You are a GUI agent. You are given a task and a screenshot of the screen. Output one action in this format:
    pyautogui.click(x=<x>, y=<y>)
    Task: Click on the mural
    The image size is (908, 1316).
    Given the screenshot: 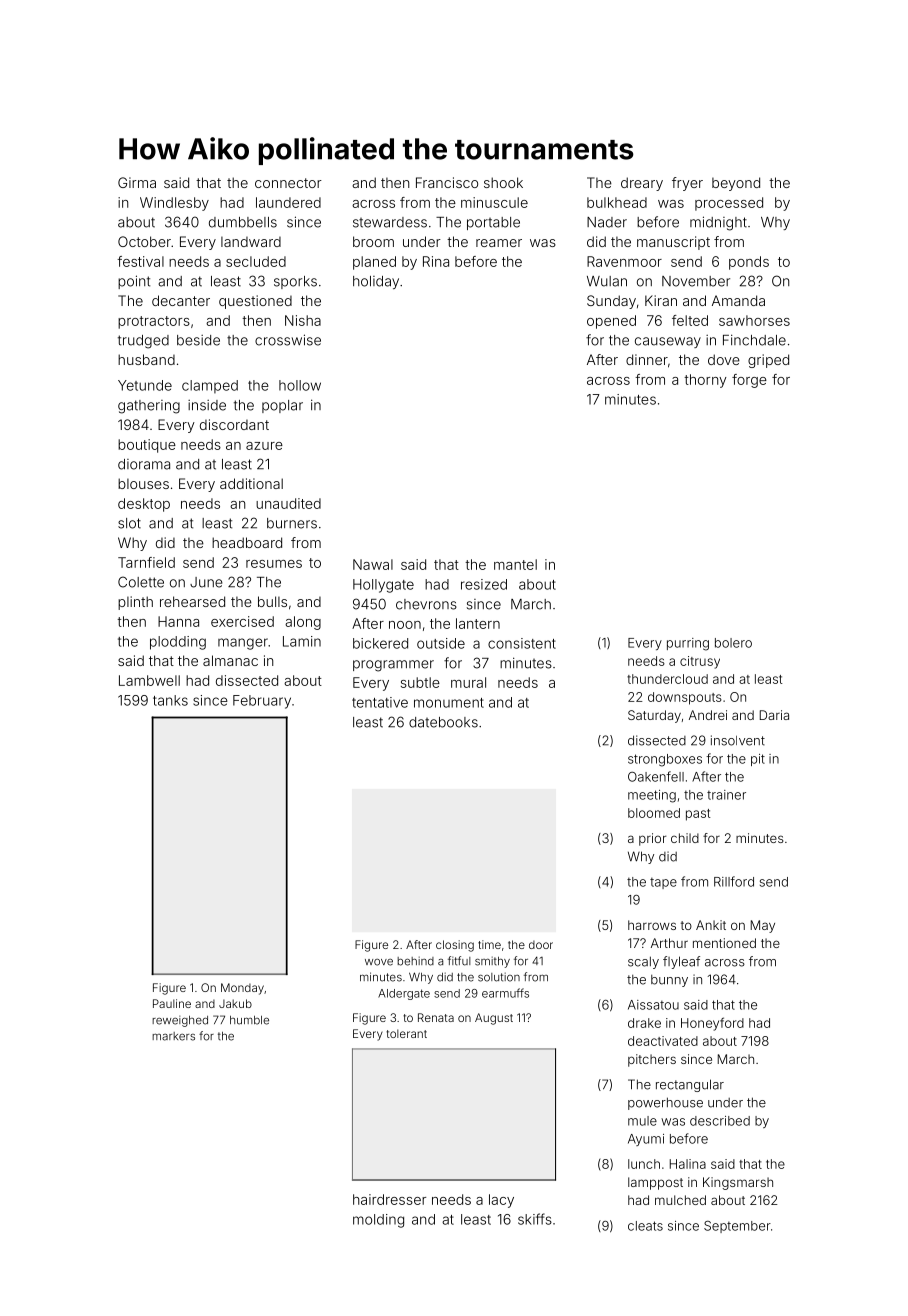 What is the action you would take?
    pyautogui.click(x=468, y=682)
